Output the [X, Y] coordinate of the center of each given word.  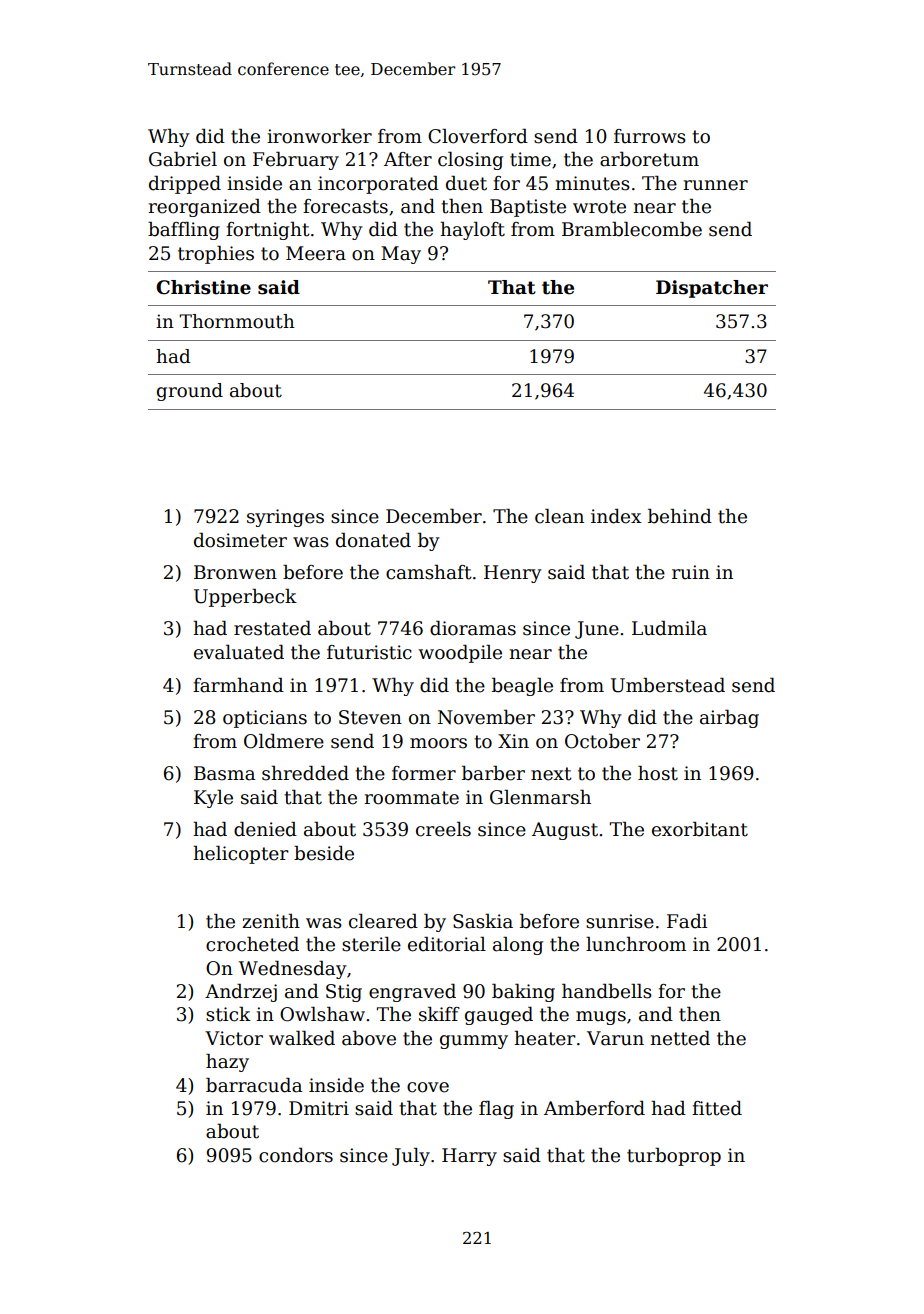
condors [296, 1155]
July [411, 1157]
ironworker [319, 136]
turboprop [674, 1157]
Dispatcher [712, 289]
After [408, 159]
